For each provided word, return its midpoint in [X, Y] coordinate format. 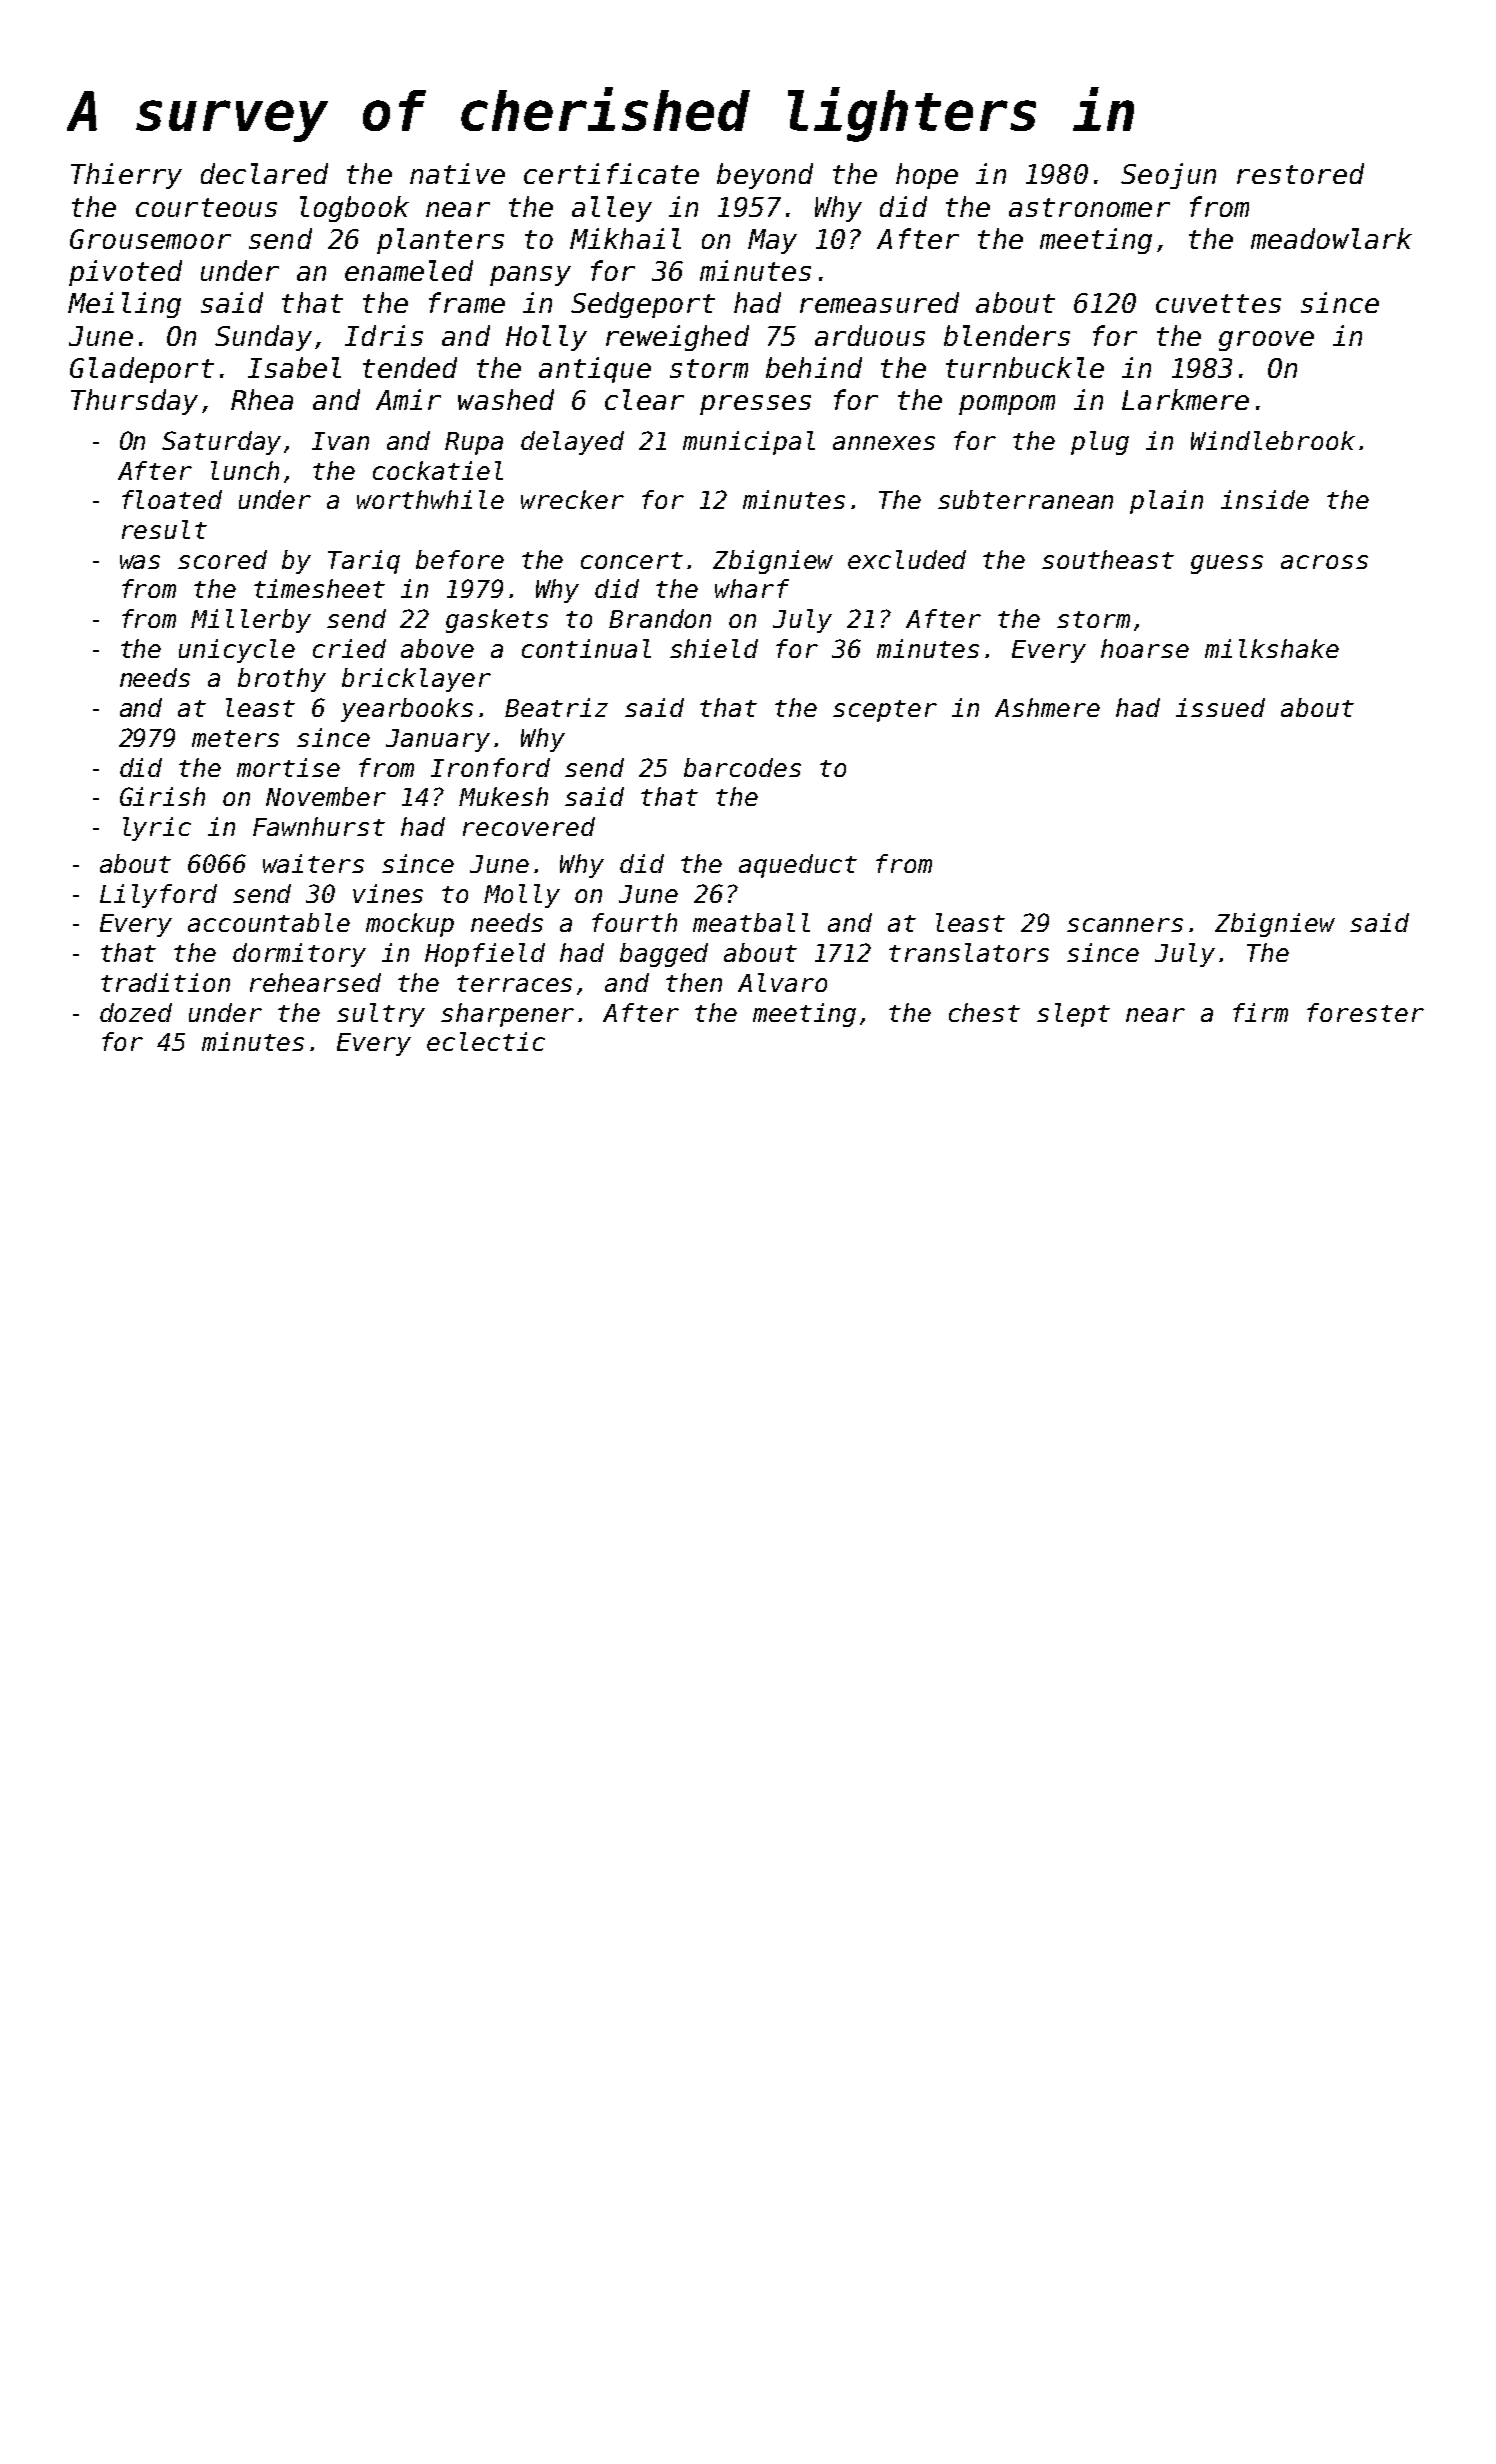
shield [714, 648]
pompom [1007, 405]
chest [984, 1012]
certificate [611, 173]
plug [1100, 443]
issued [1220, 707]
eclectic [486, 1041]
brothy [282, 680]
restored [1300, 173]
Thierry [126, 176]
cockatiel [438, 470]
